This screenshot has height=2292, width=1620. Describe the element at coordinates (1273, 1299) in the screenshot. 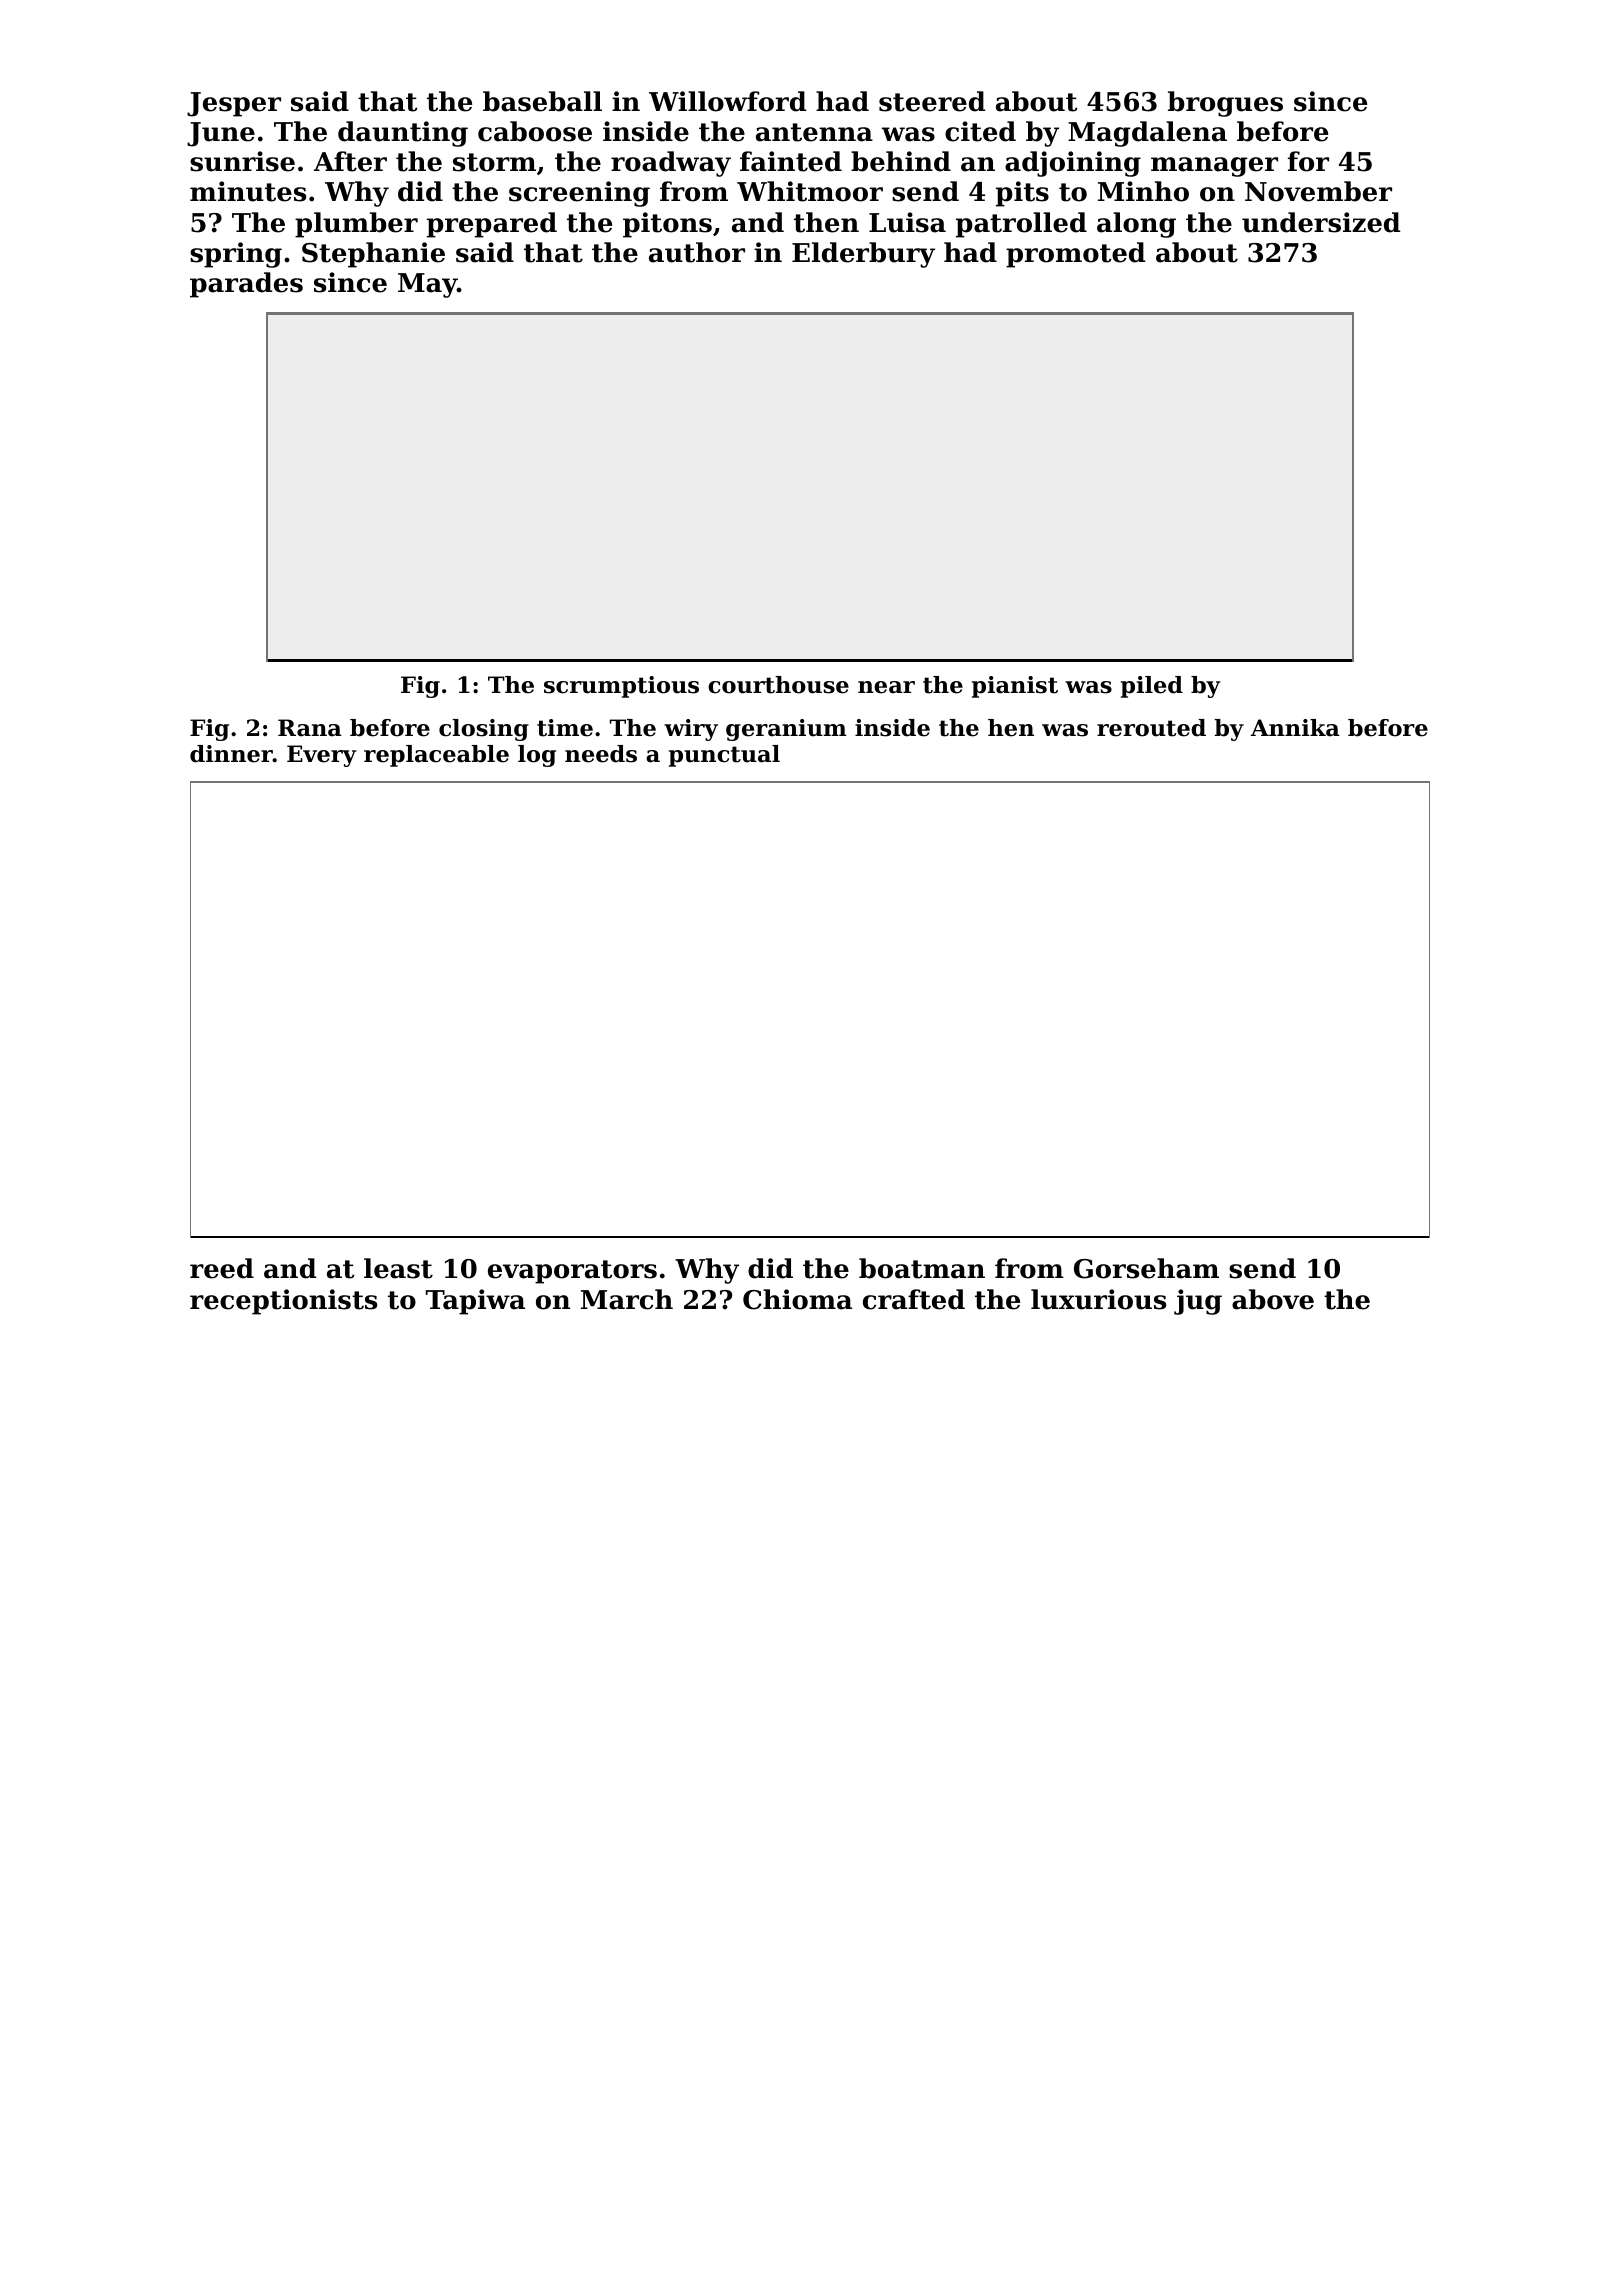

I see `above` at that location.
